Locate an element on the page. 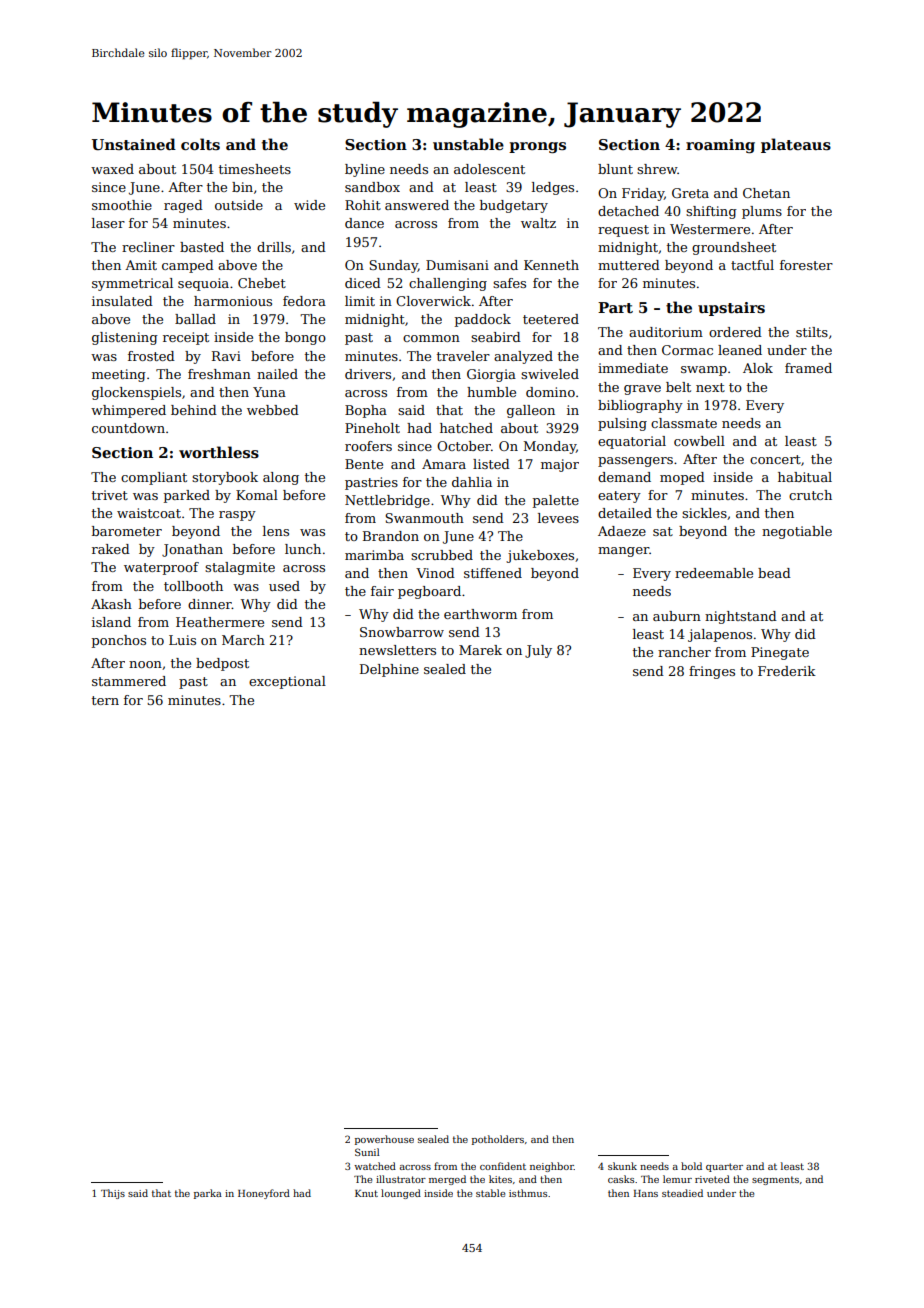  Honeyford is located at coordinates (264, 1194).
